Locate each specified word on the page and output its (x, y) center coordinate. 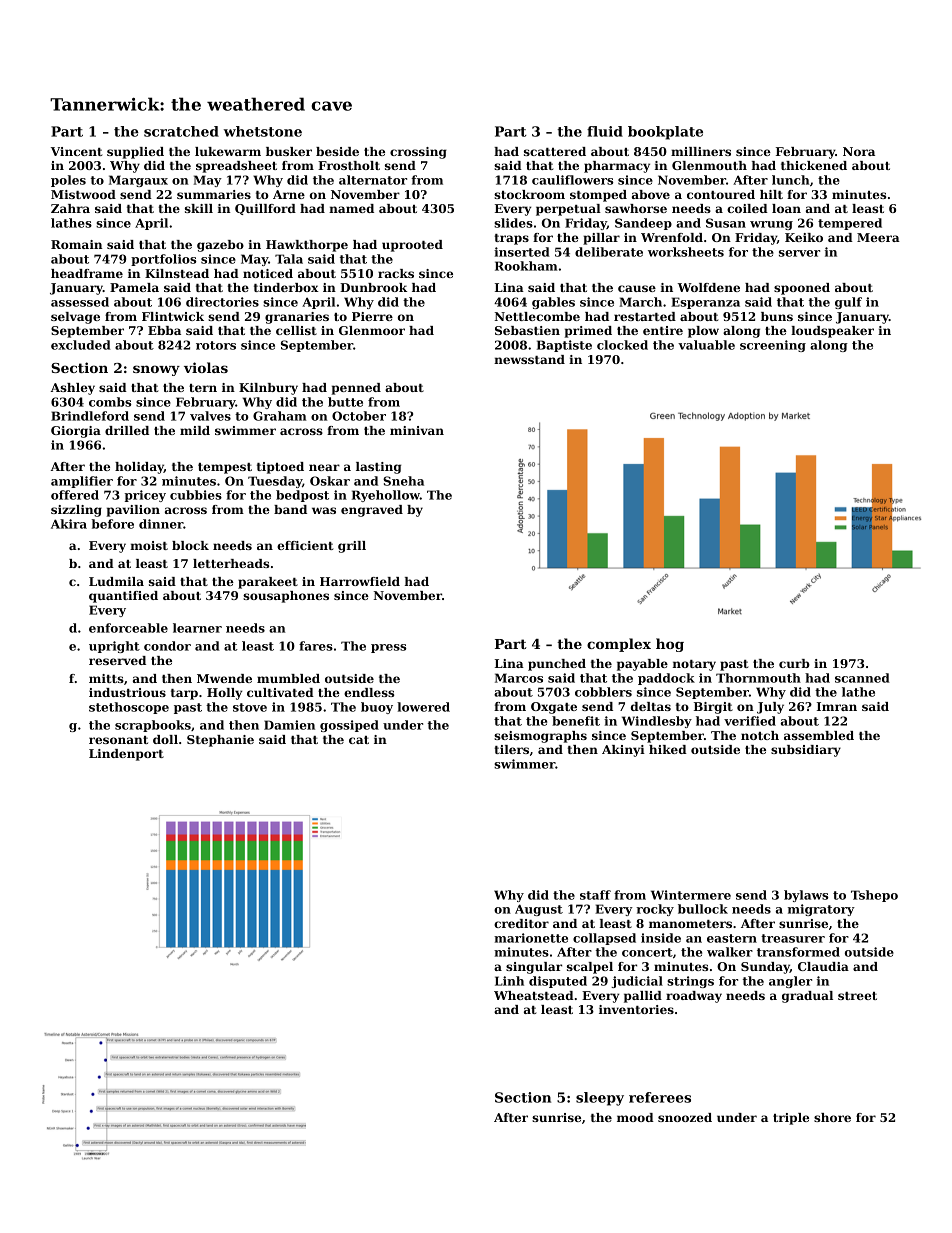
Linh (509, 981)
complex (619, 645)
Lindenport (126, 755)
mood (635, 1117)
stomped (598, 196)
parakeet (268, 583)
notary (694, 665)
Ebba (164, 330)
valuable (706, 345)
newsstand (529, 359)
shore (832, 1117)
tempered (850, 224)
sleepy (600, 1099)
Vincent (77, 151)
